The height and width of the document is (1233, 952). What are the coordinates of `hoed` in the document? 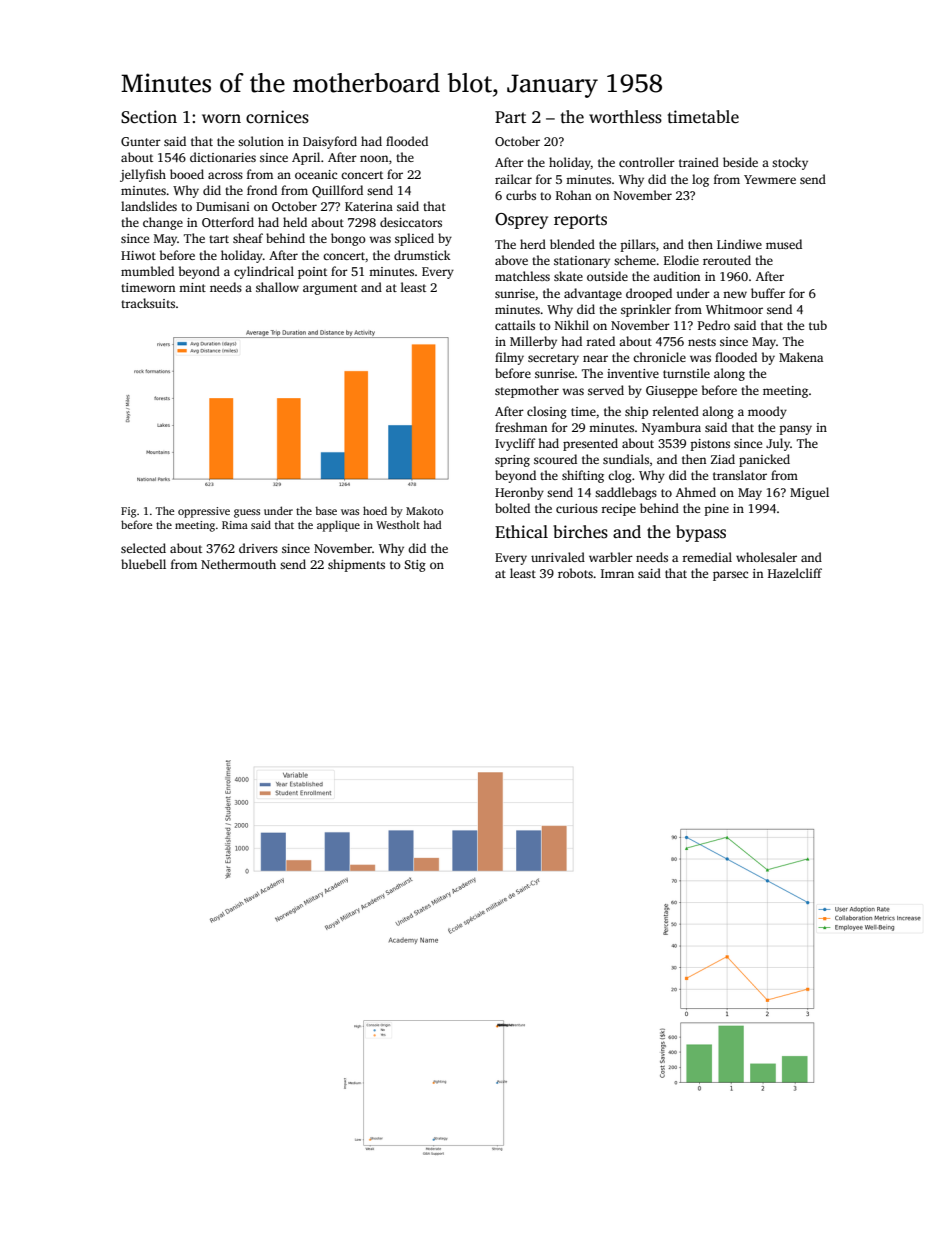 It's located at (375, 510).
